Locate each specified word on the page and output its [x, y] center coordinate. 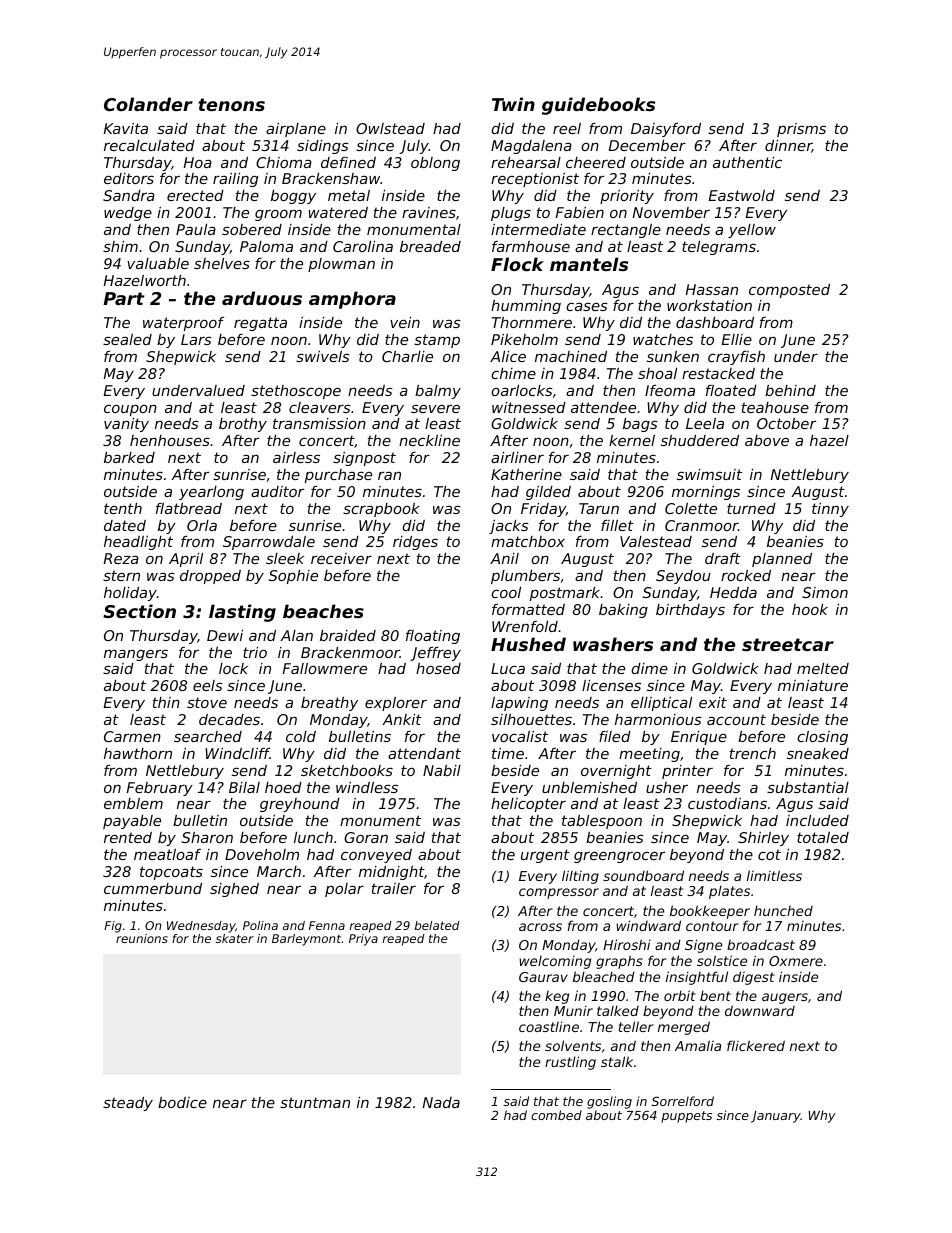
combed [556, 1115]
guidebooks [598, 106]
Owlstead [390, 128]
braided [348, 635]
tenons [231, 104]
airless [296, 457]
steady [128, 1104]
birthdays [690, 611]
